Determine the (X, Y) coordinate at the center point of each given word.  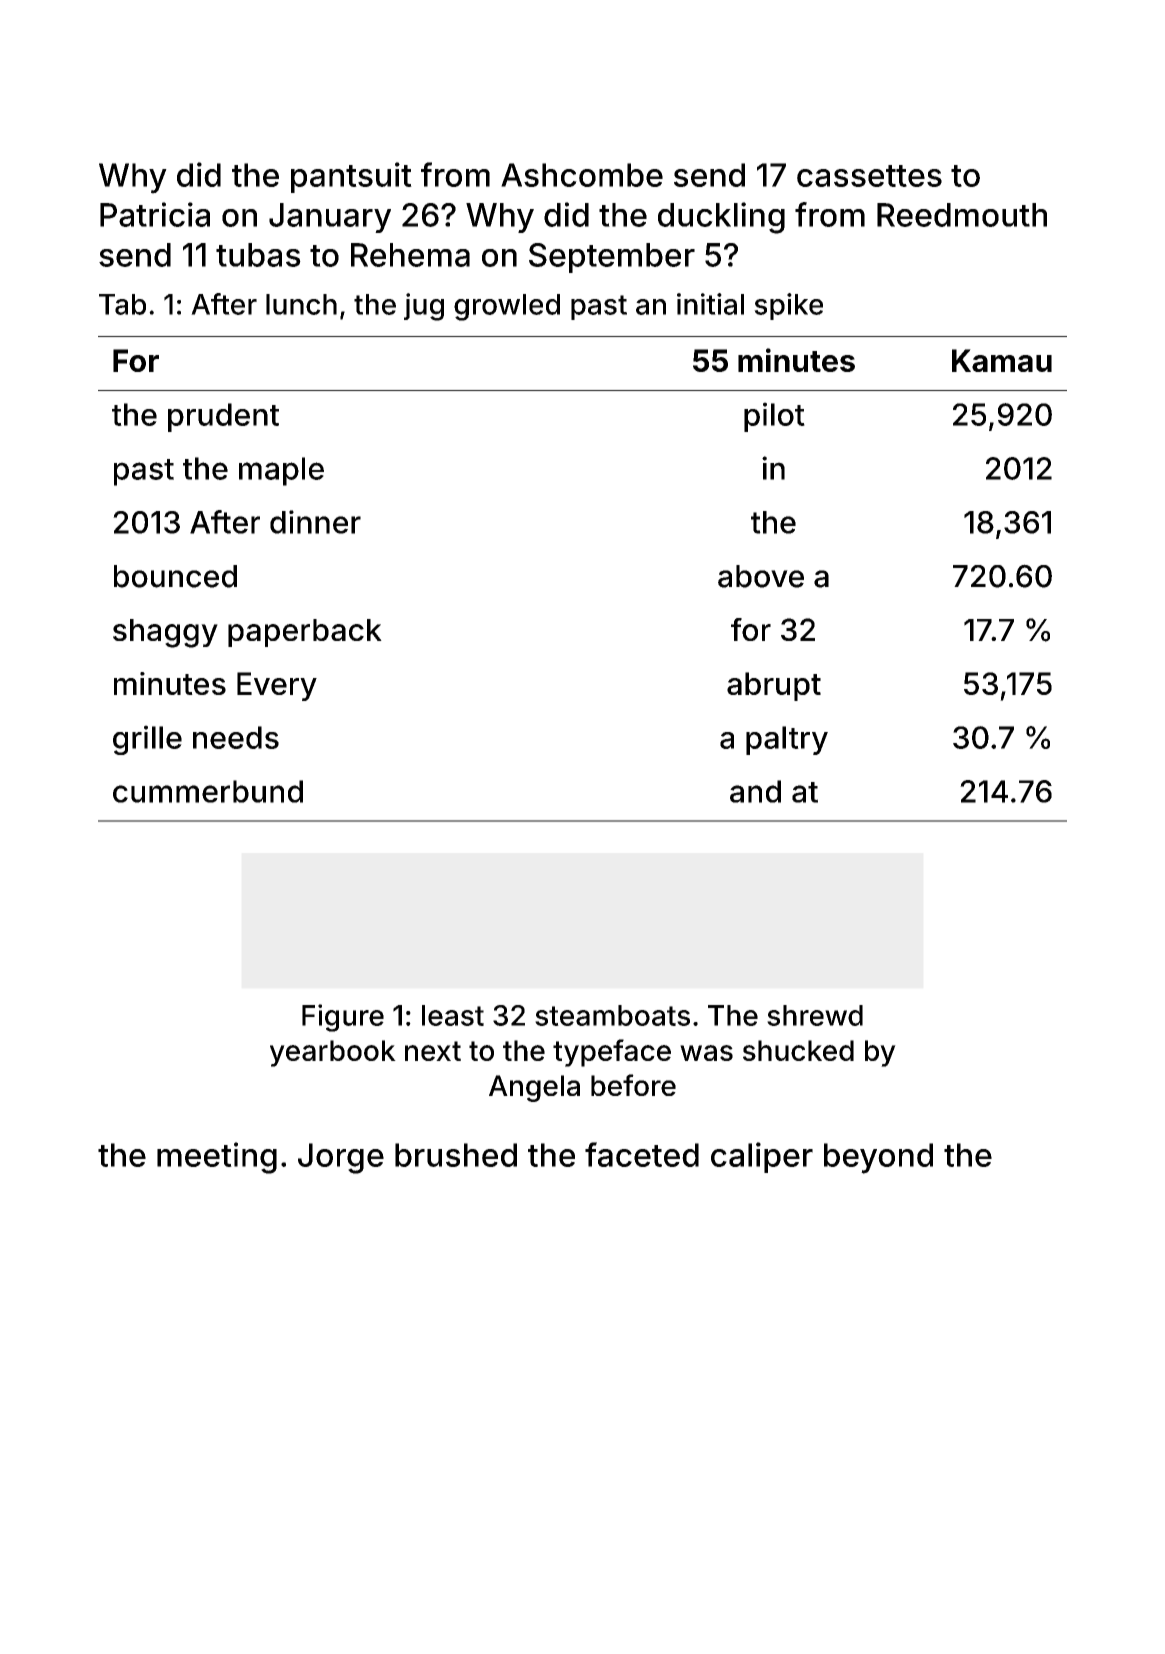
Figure (343, 1018)
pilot (774, 417)
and (755, 791)
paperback (305, 633)
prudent (223, 417)
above (761, 576)
